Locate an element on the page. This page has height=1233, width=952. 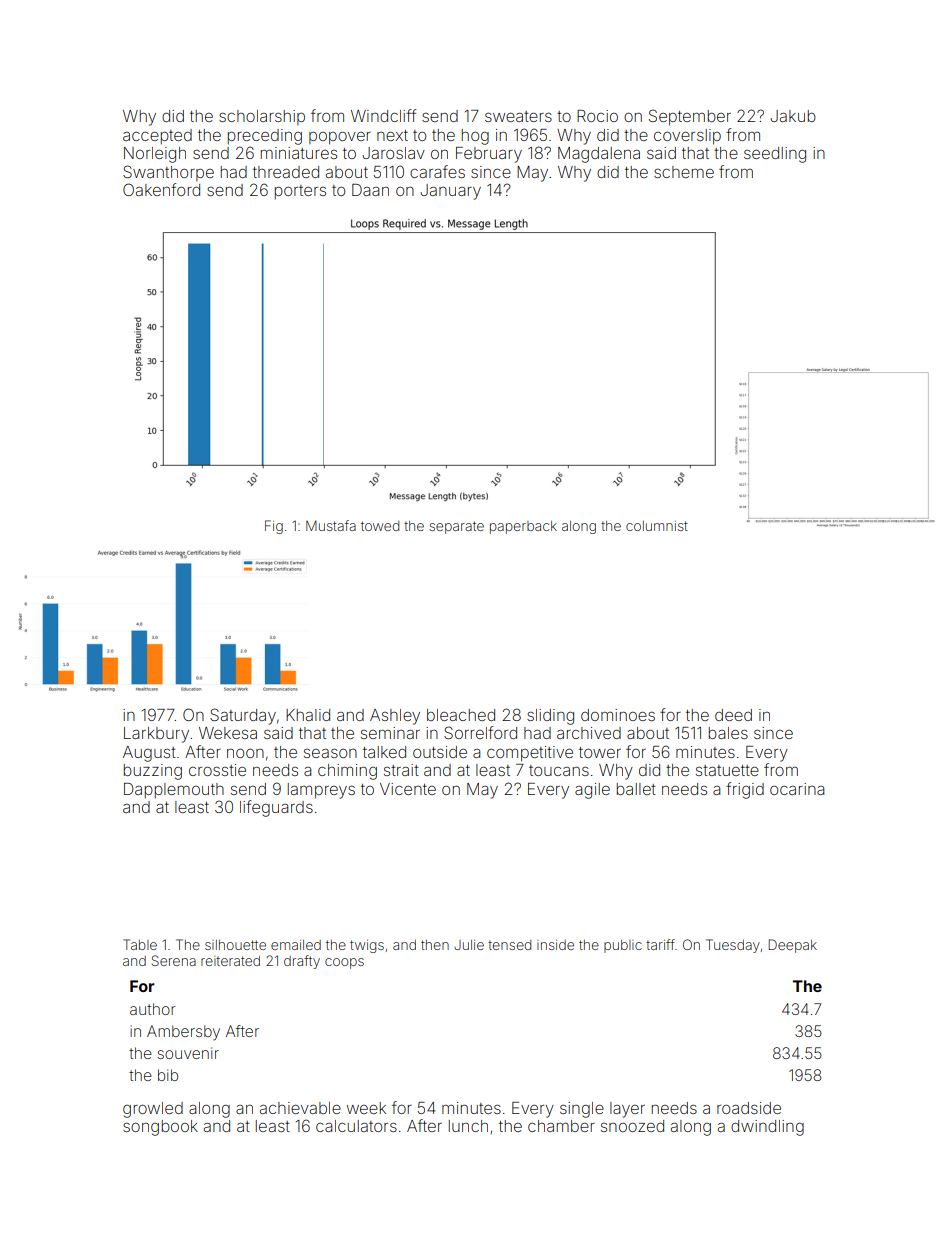
achievable is located at coordinates (300, 1108).
